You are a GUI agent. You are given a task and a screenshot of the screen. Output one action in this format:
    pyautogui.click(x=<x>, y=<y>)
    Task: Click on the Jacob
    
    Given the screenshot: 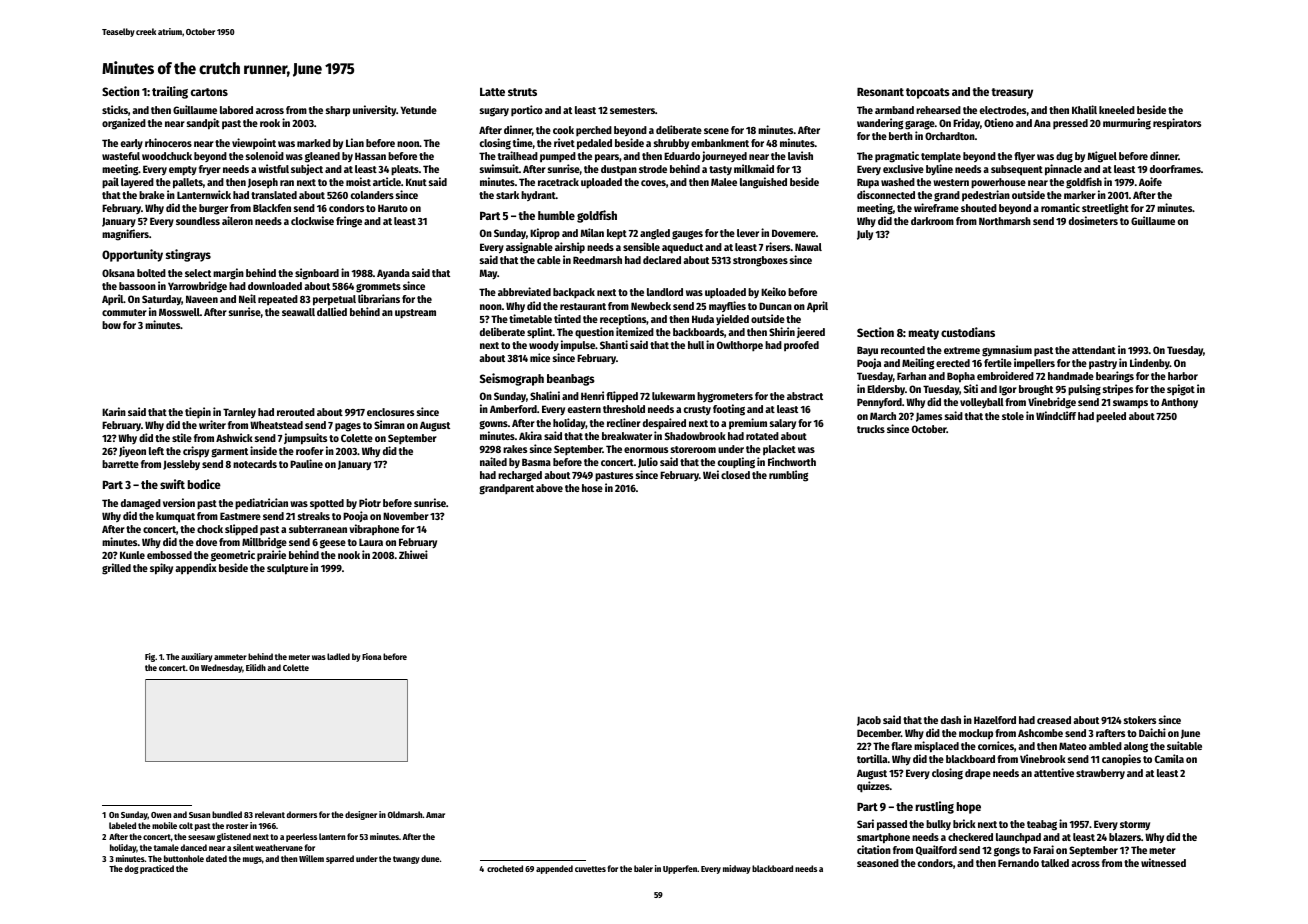 What is the action you would take?
    pyautogui.click(x=869, y=721)
